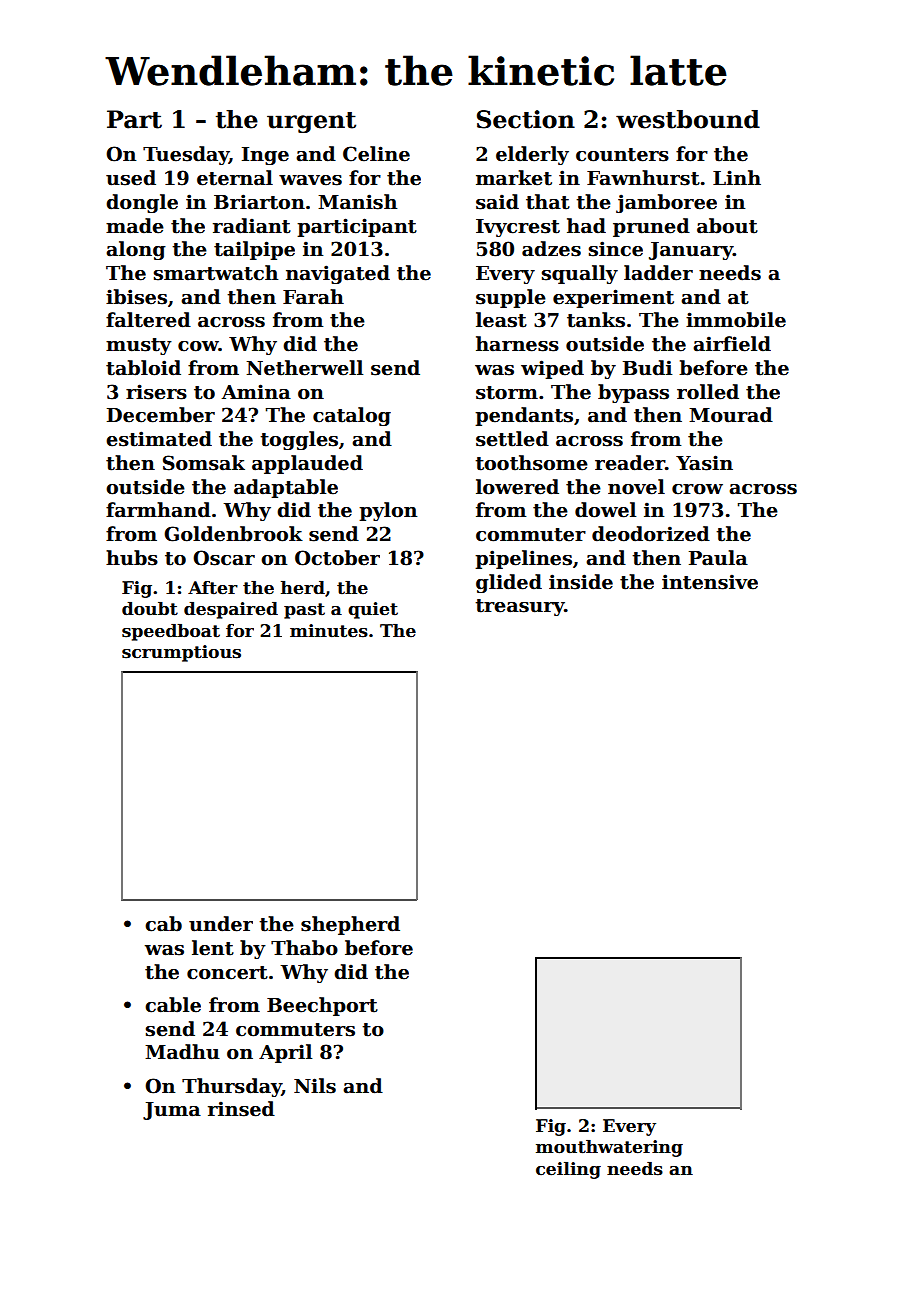  Describe the element at coordinates (736, 320) in the screenshot. I see `immobile` at that location.
